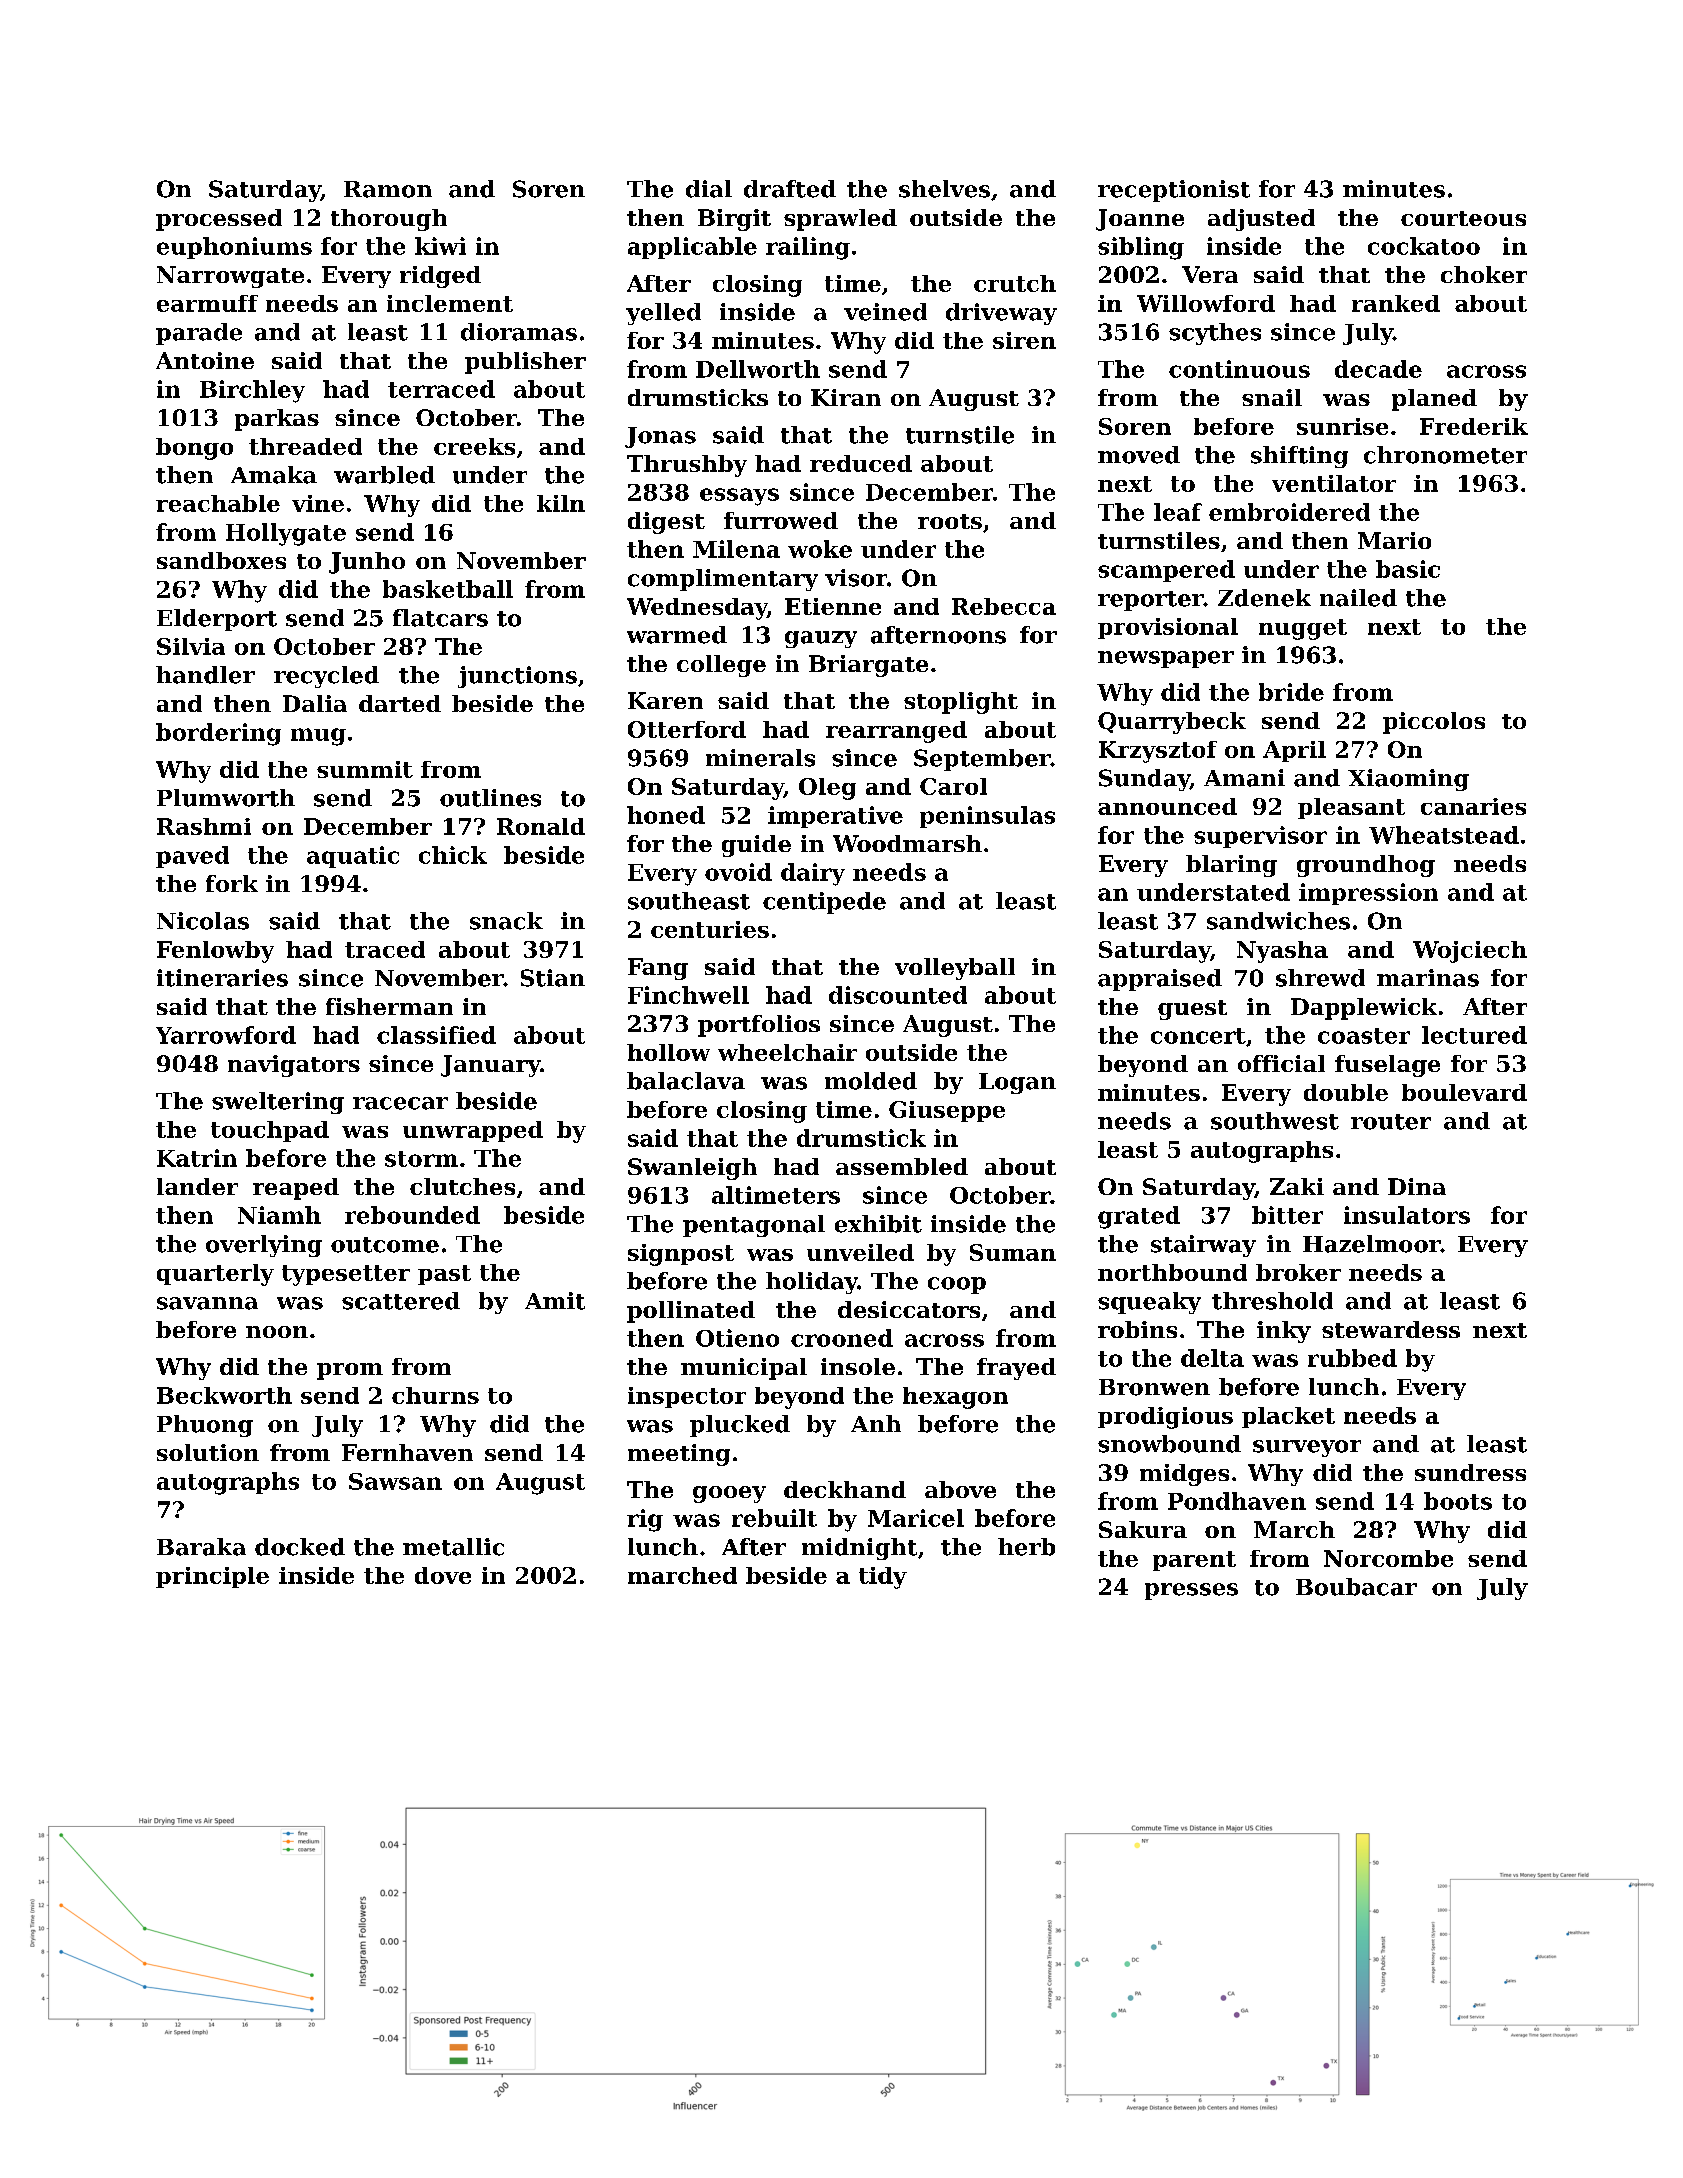  What do you see at coordinates (790, 189) in the screenshot?
I see `drafted` at bounding box center [790, 189].
